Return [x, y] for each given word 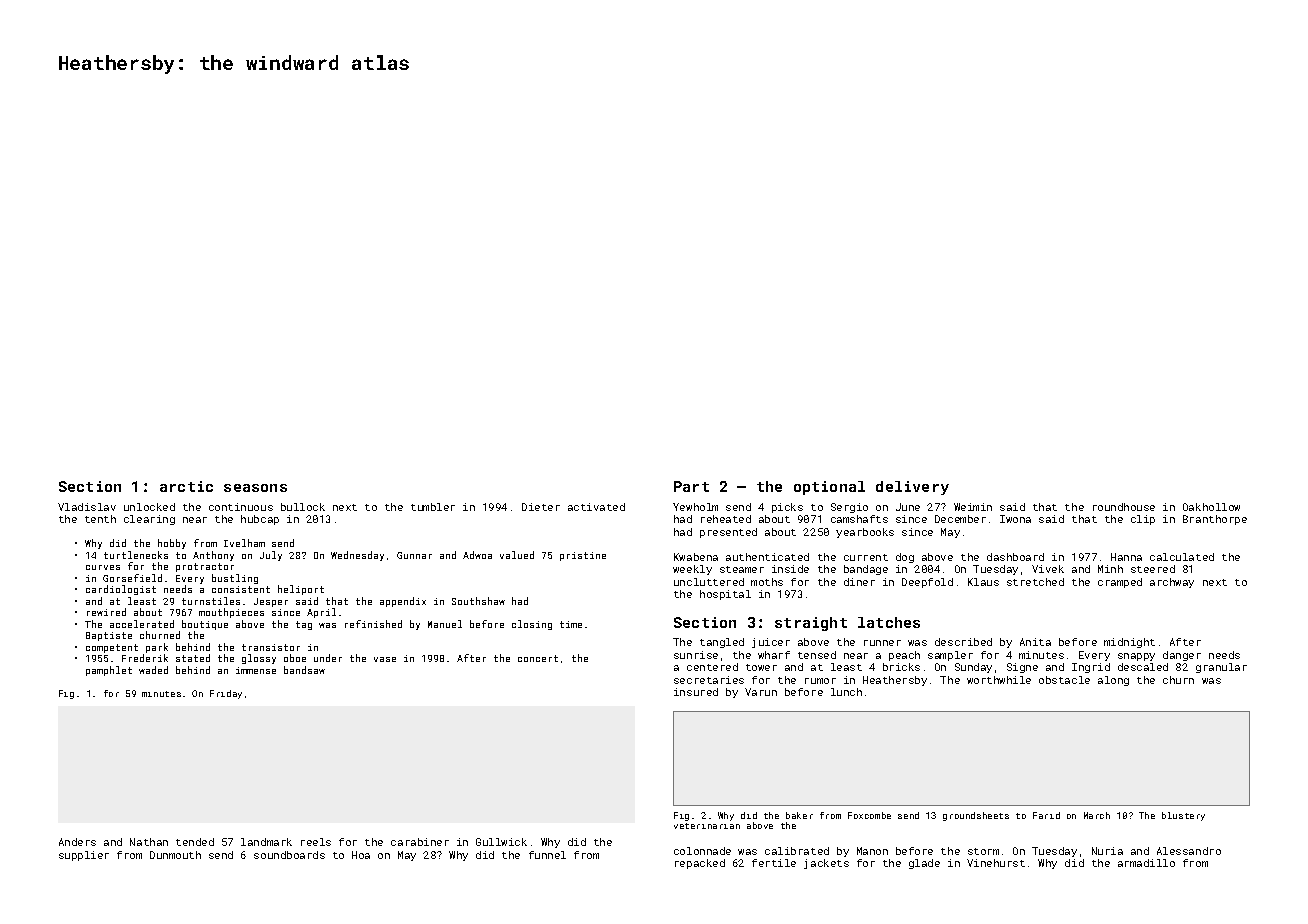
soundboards [289, 855]
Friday [226, 694]
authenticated [767, 557]
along [1113, 681]
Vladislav [87, 507]
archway [1172, 583]
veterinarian [707, 826]
